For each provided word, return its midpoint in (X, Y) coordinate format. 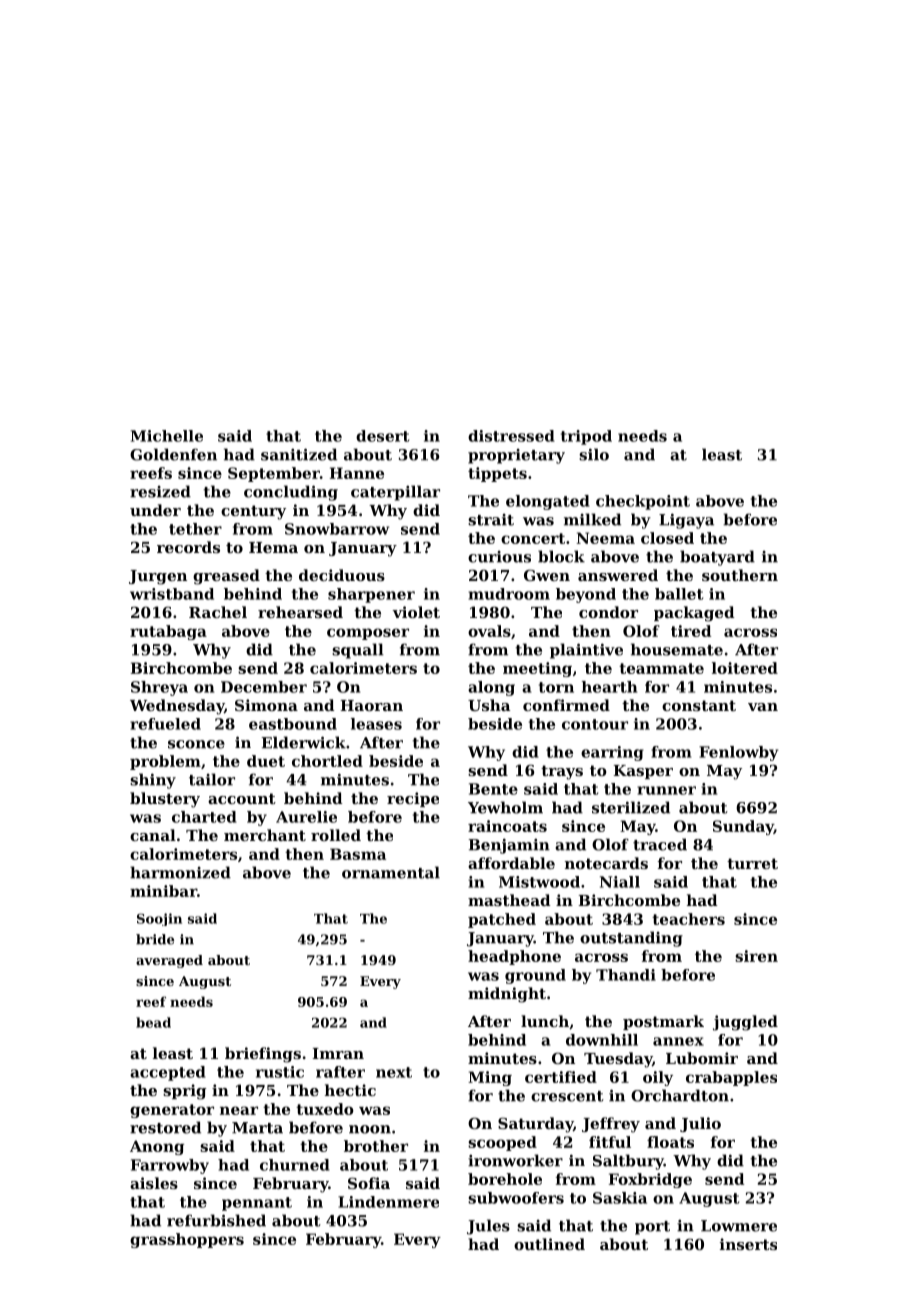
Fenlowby (738, 753)
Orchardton (680, 1095)
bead (153, 1022)
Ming (490, 1078)
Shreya (159, 688)
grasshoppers (187, 1240)
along (491, 688)
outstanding (631, 939)
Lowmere (739, 1226)
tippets (497, 474)
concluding (291, 493)
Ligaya (686, 521)
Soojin (159, 919)
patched (502, 920)
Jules (488, 1227)
